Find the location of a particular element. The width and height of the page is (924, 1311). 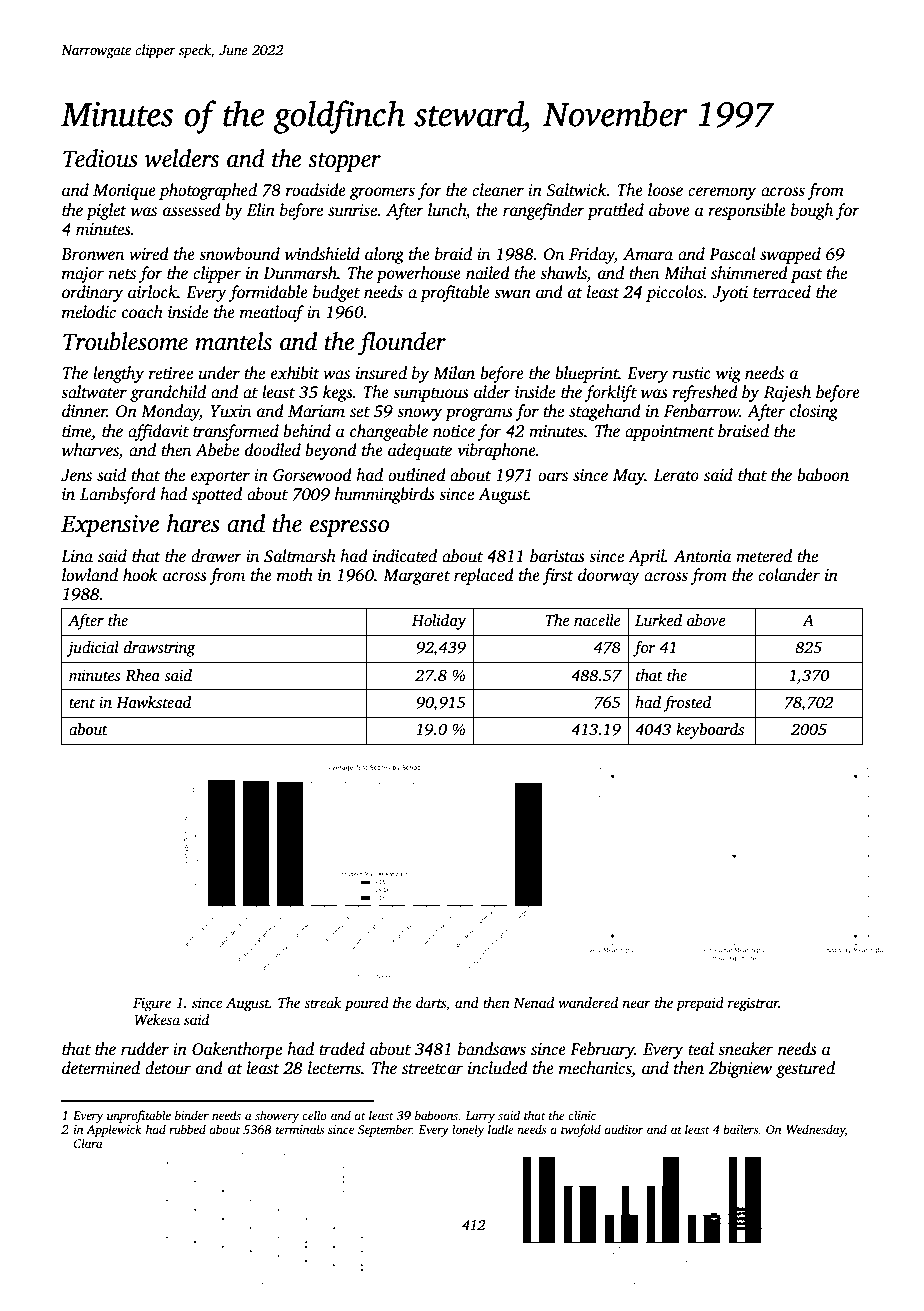

darts is located at coordinates (431, 1002).
